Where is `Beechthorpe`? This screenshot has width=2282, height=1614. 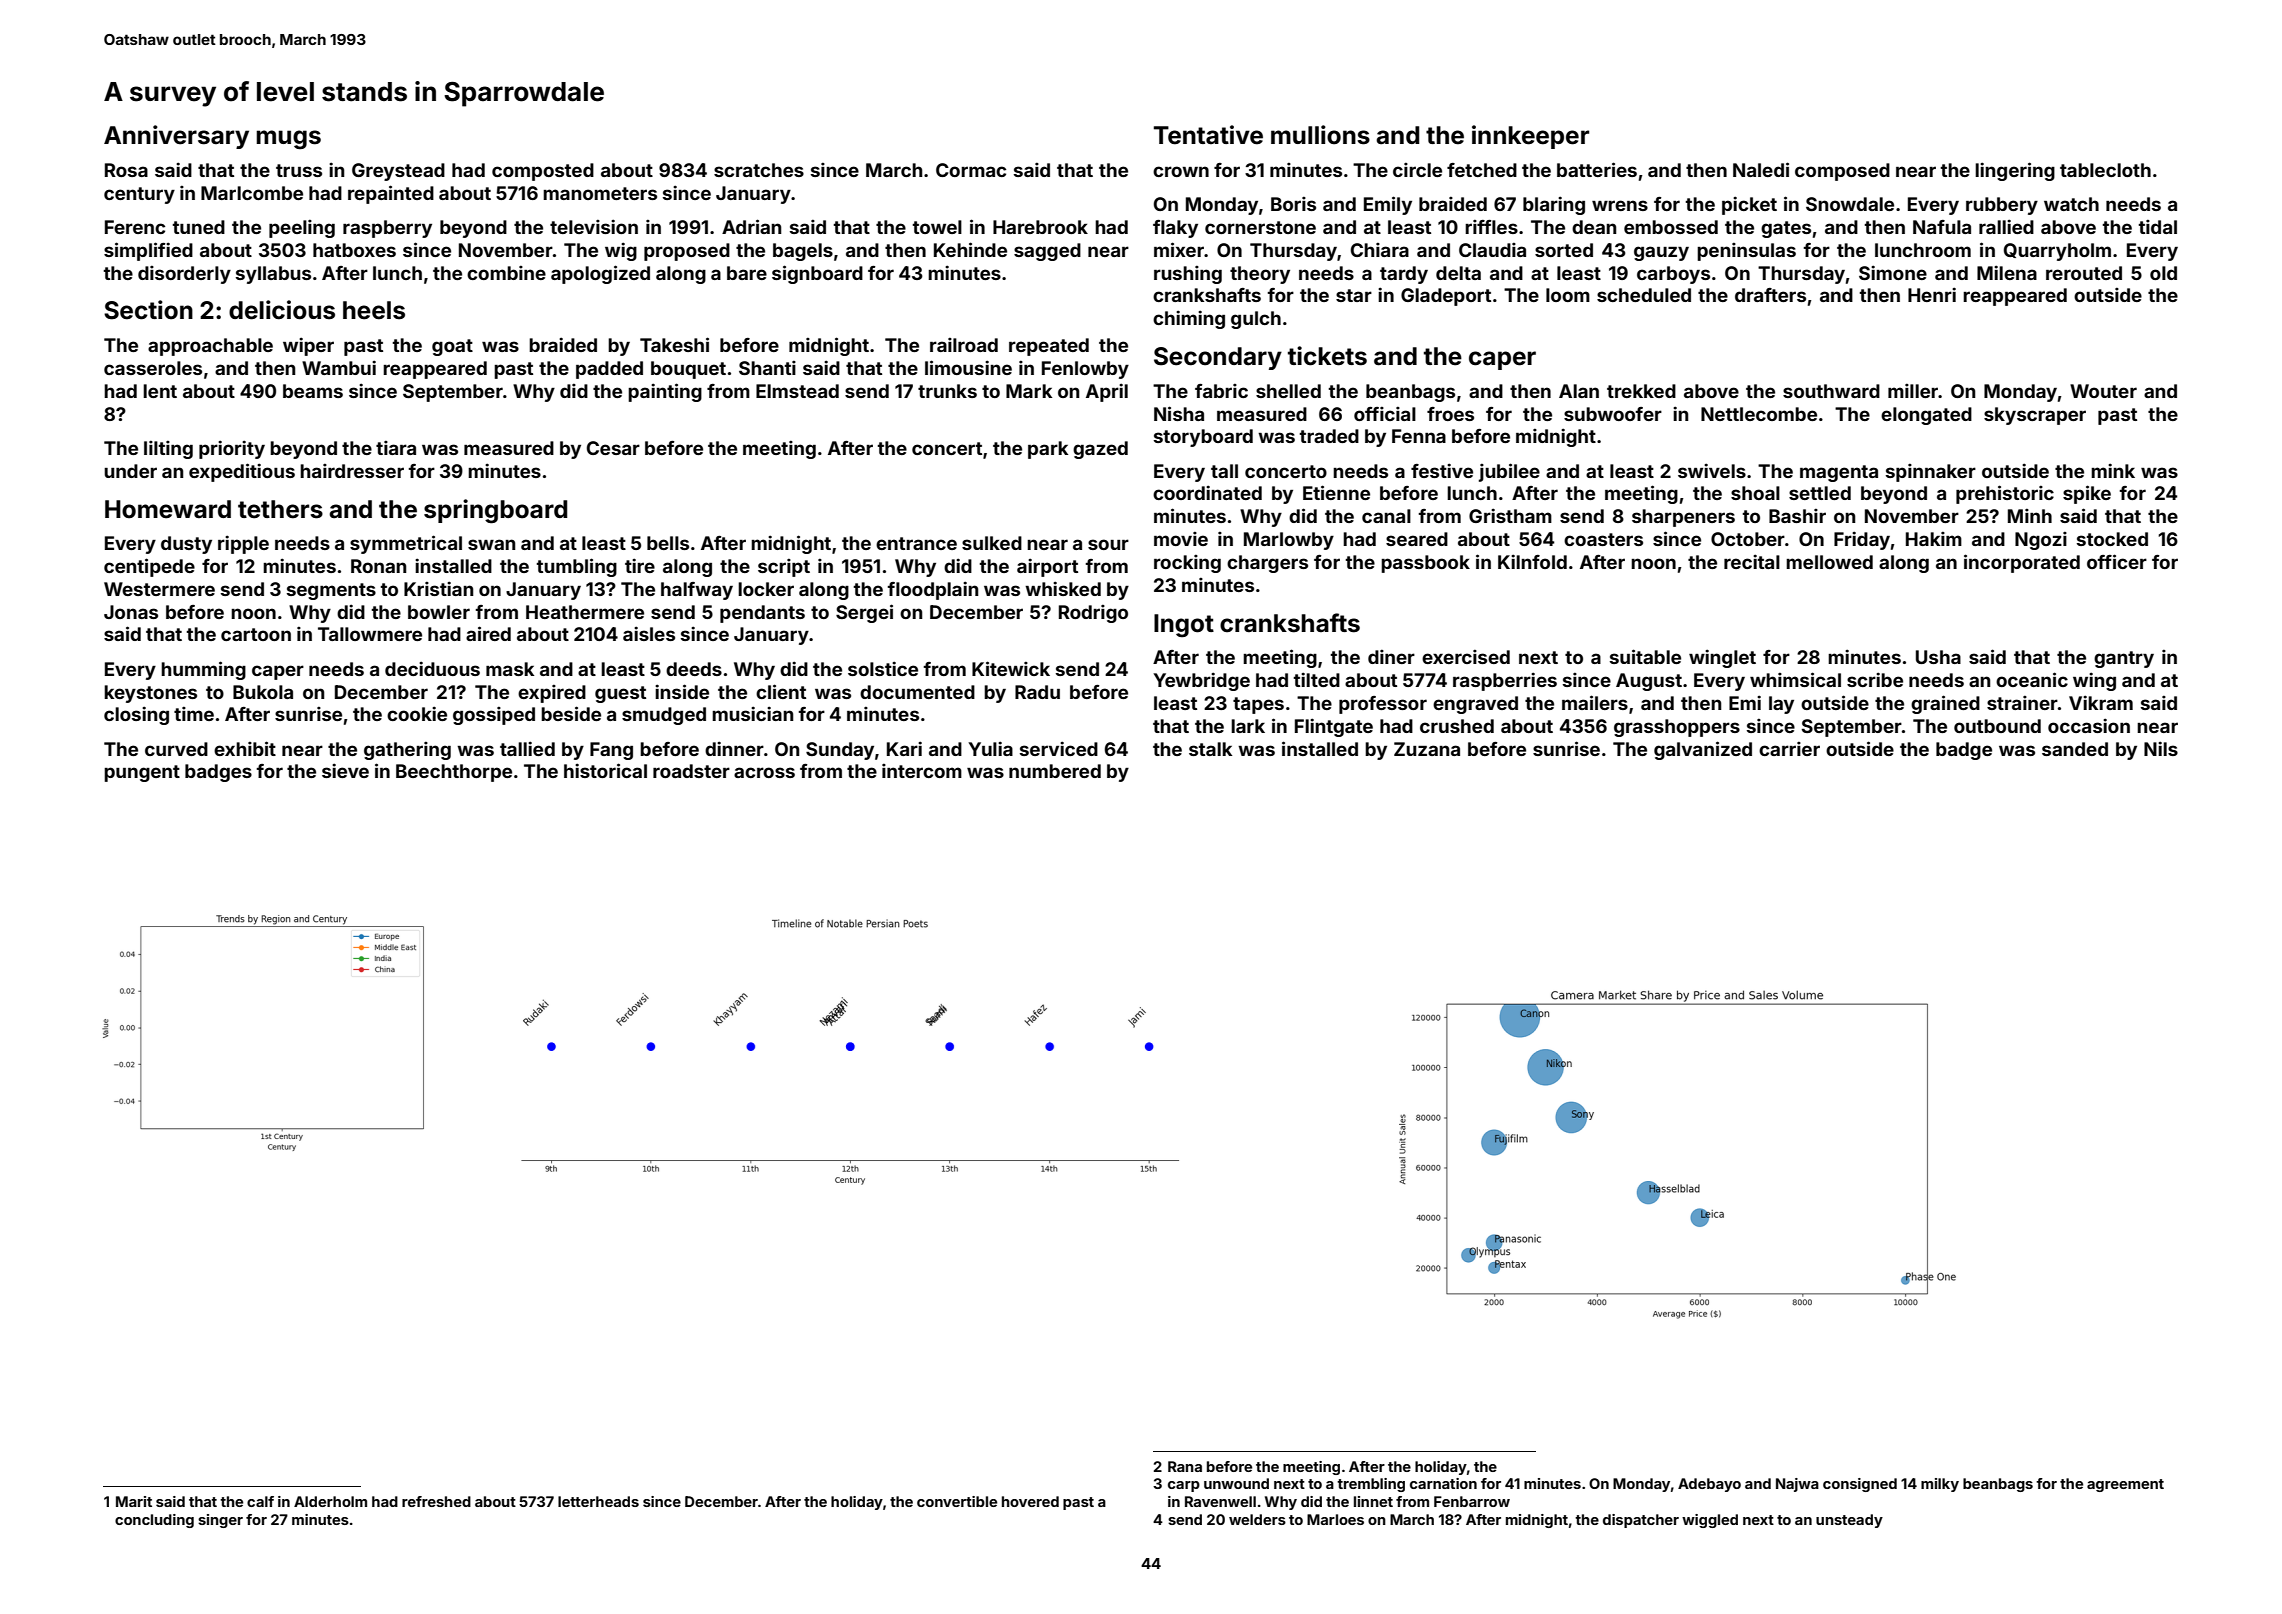 Beechthorpe is located at coordinates (454, 773).
